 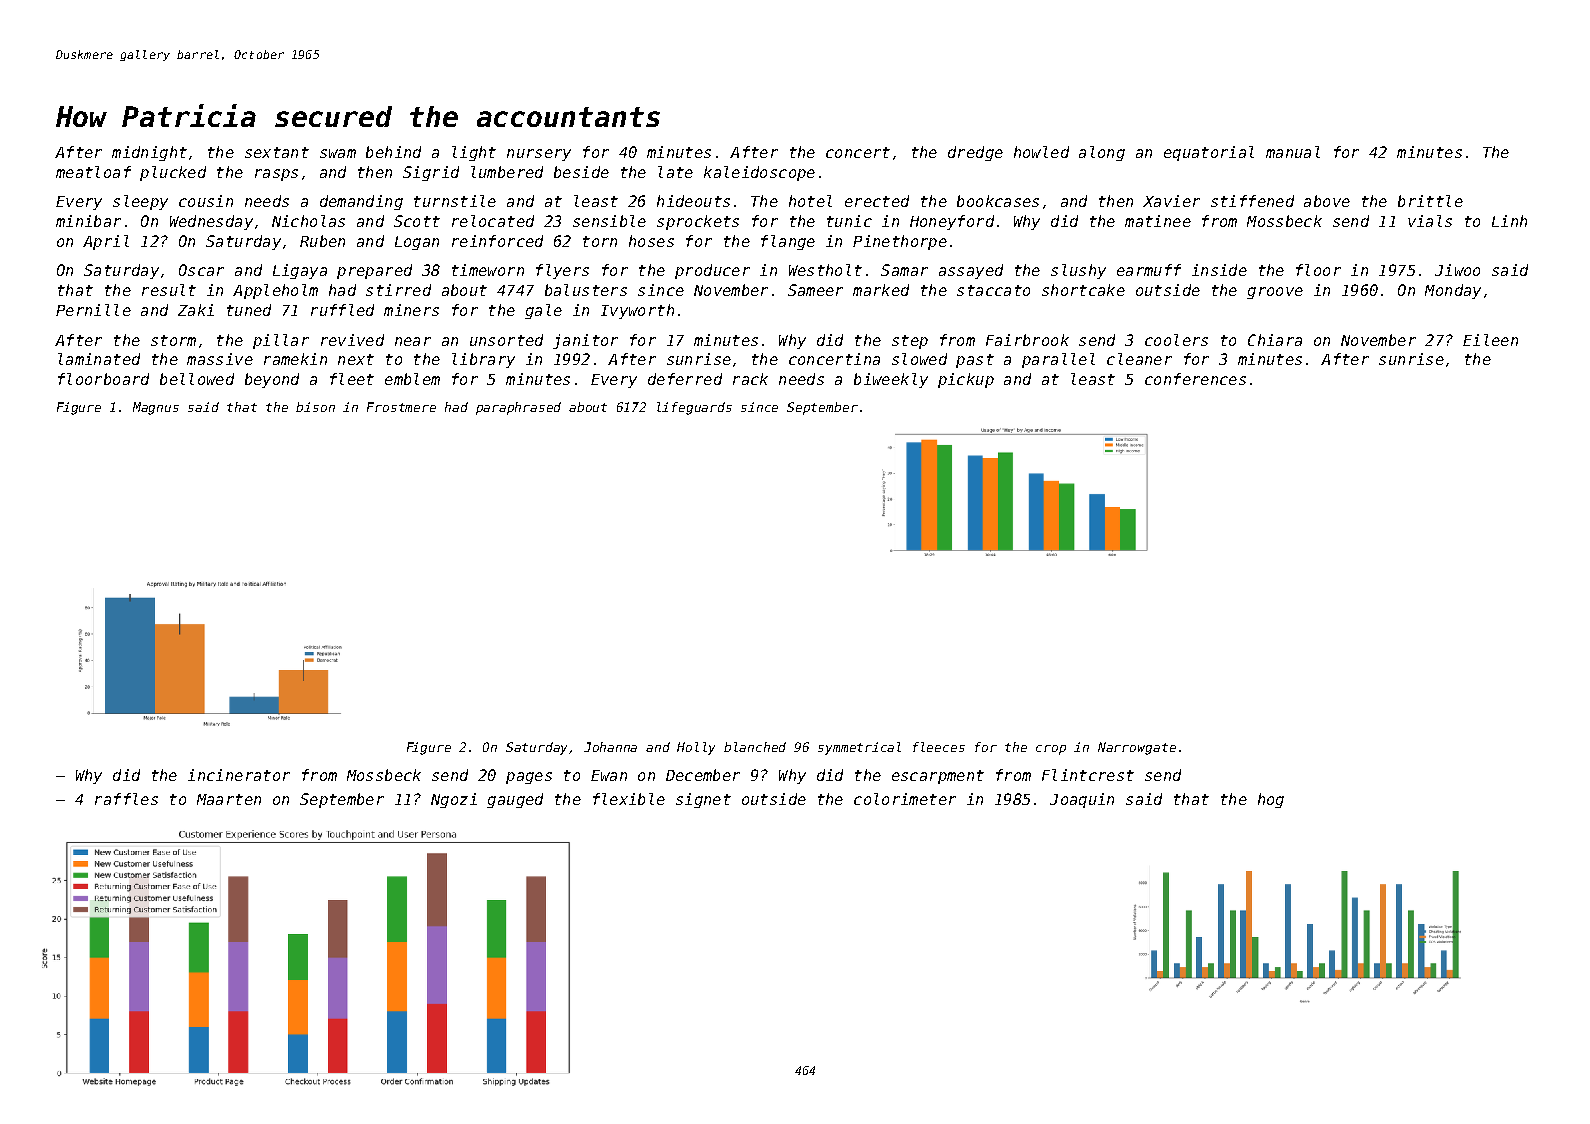 I want to click on lifeguards, so click(x=694, y=408).
